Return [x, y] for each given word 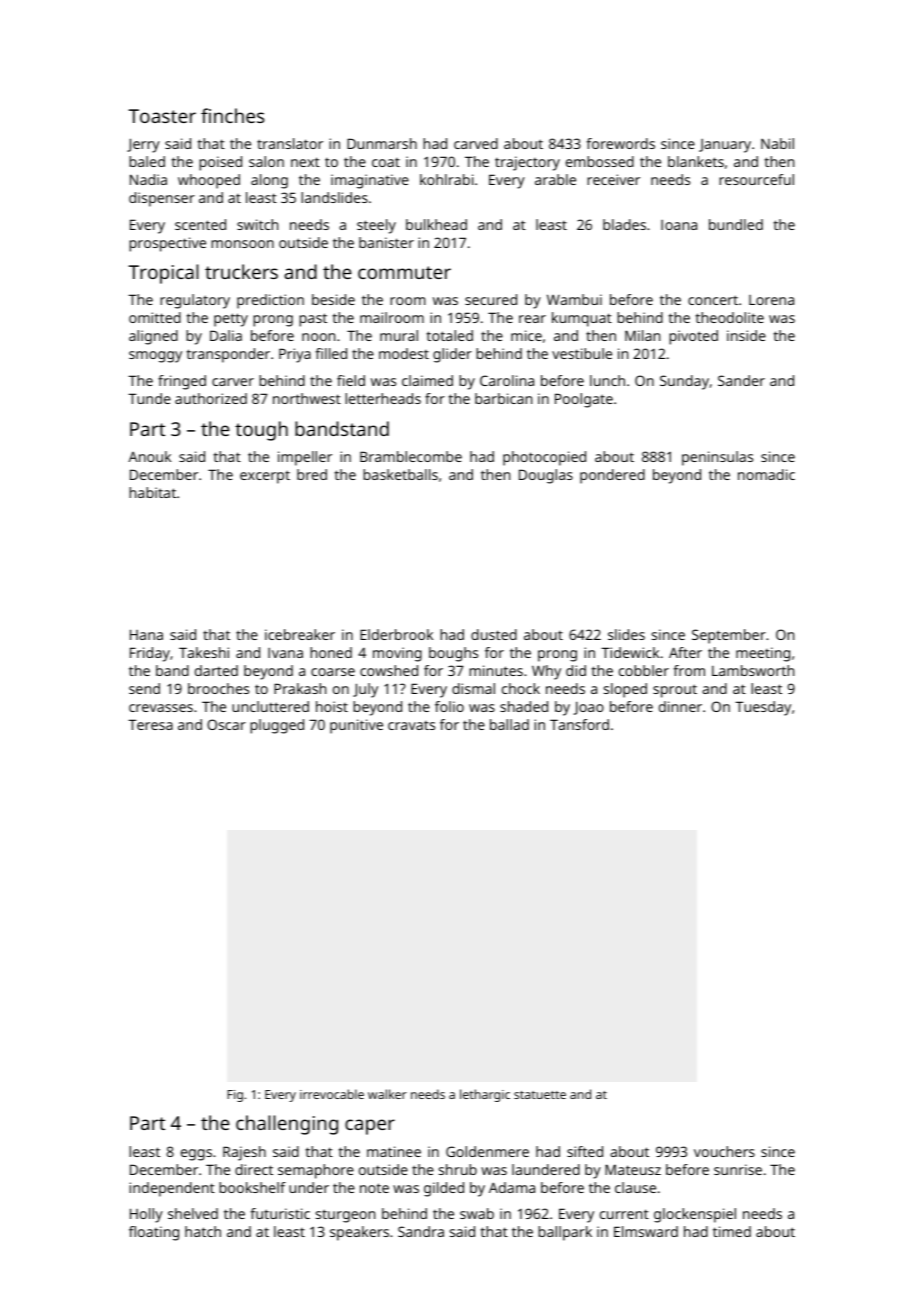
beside [333, 299]
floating [154, 1233]
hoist [332, 706]
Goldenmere [487, 1151]
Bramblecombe [411, 456]
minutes [496, 670]
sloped [625, 690]
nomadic [766, 474]
